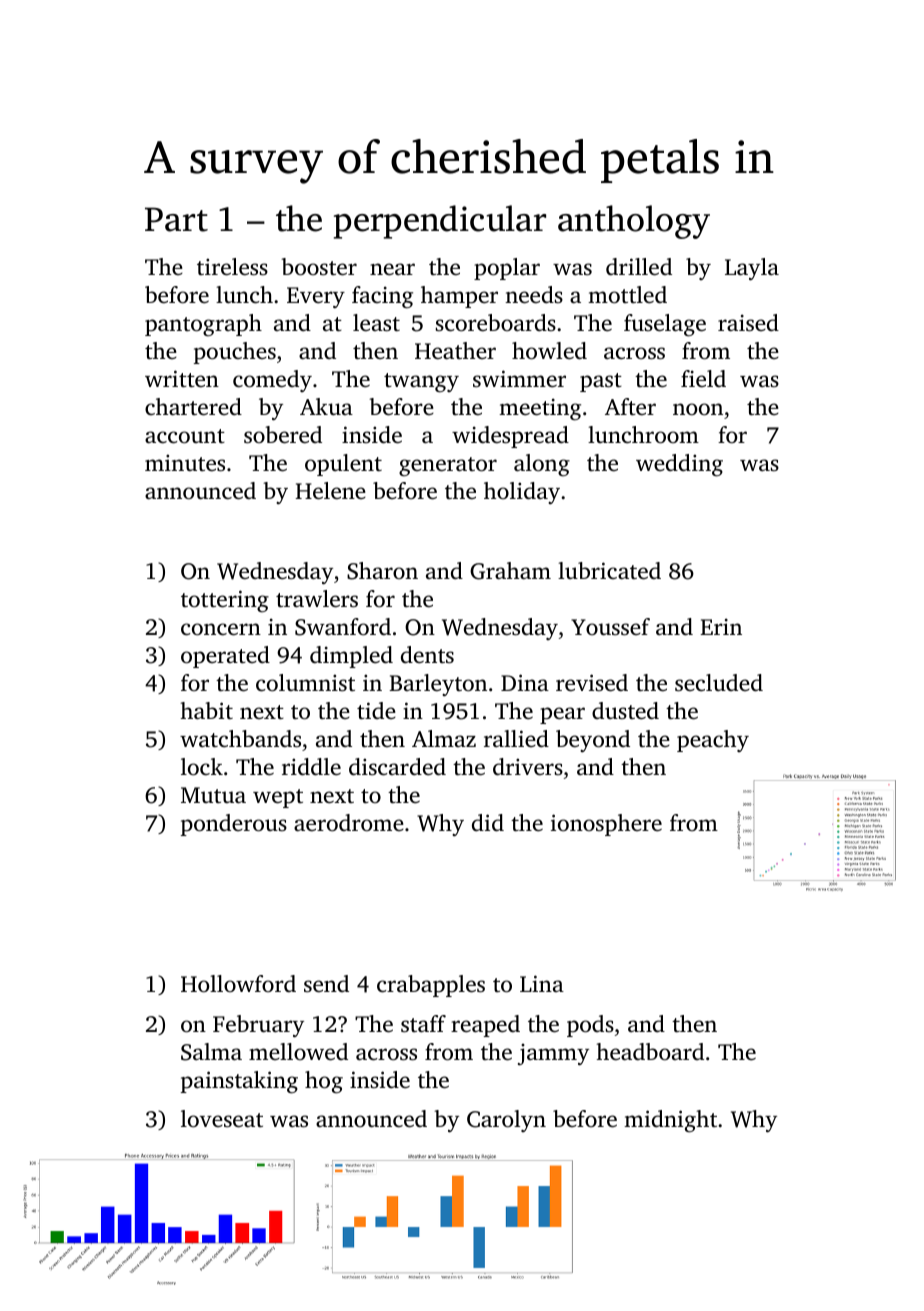 Image resolution: width=924 pixels, height=1311 pixels. I want to click on wedding, so click(679, 465).
